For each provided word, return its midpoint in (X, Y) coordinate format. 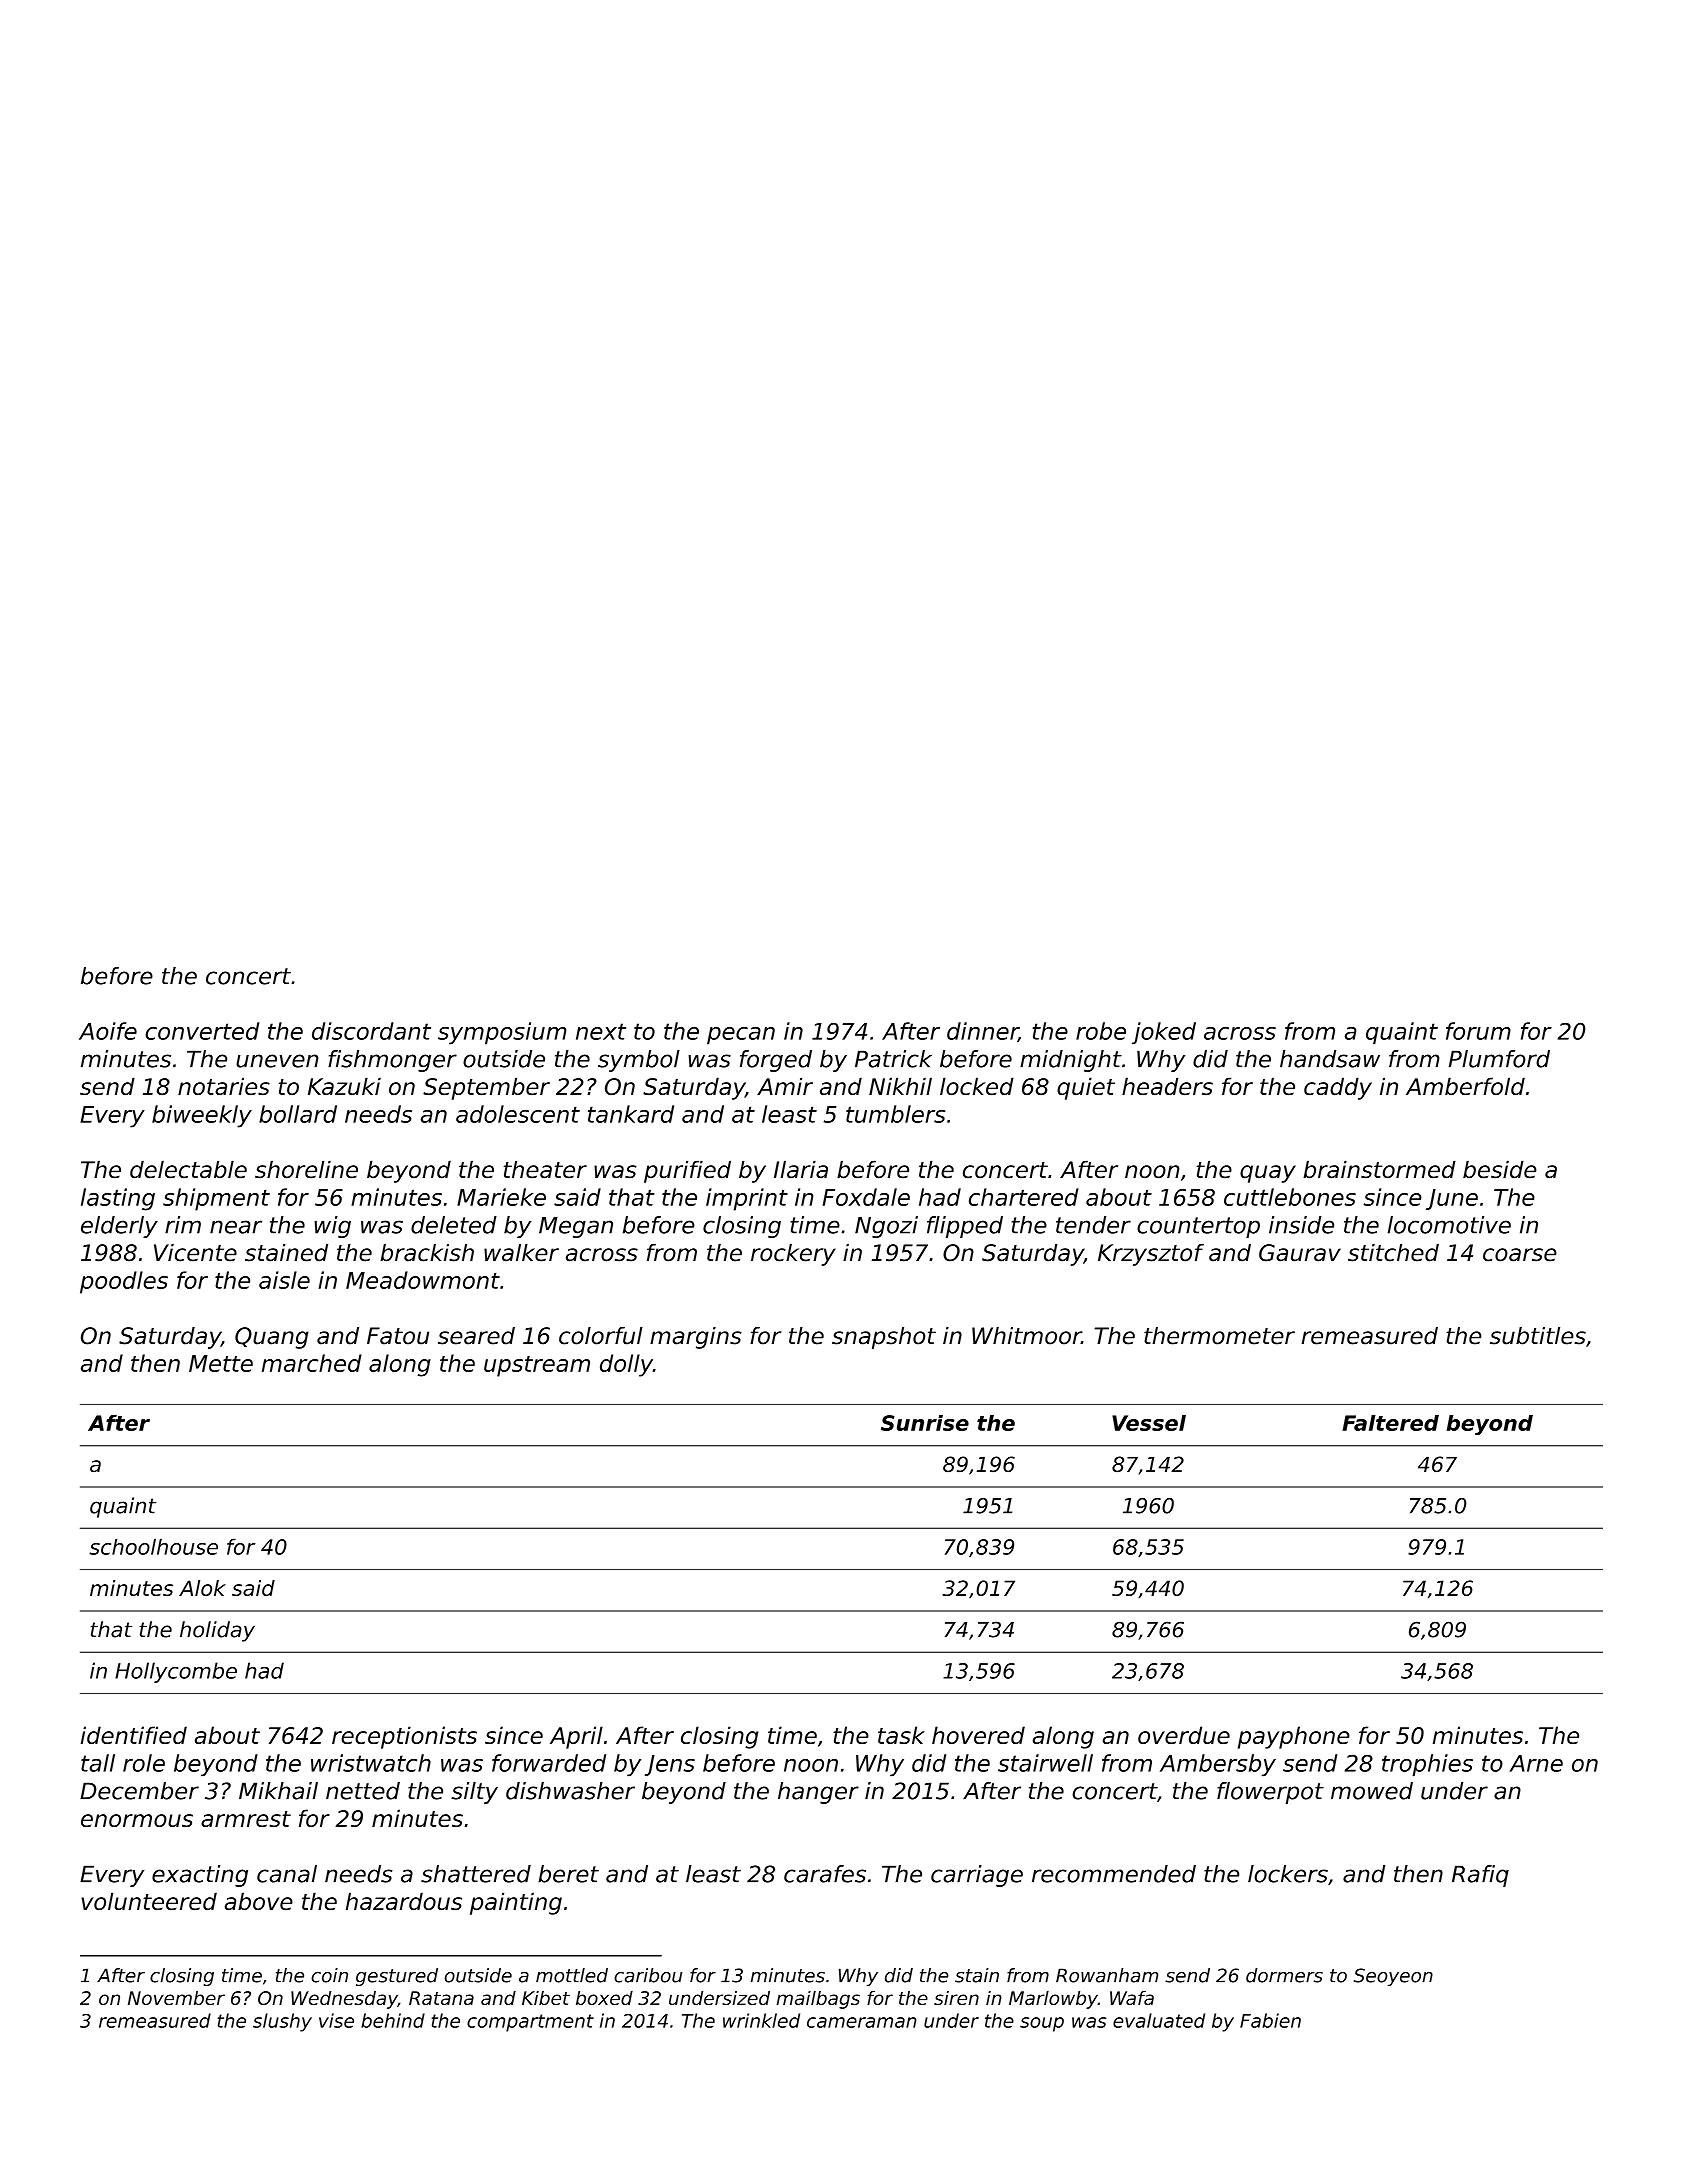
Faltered (1390, 1423)
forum (1478, 1031)
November (176, 1998)
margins (696, 1338)
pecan (741, 1036)
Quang (272, 1338)
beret (568, 1874)
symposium (502, 1033)
